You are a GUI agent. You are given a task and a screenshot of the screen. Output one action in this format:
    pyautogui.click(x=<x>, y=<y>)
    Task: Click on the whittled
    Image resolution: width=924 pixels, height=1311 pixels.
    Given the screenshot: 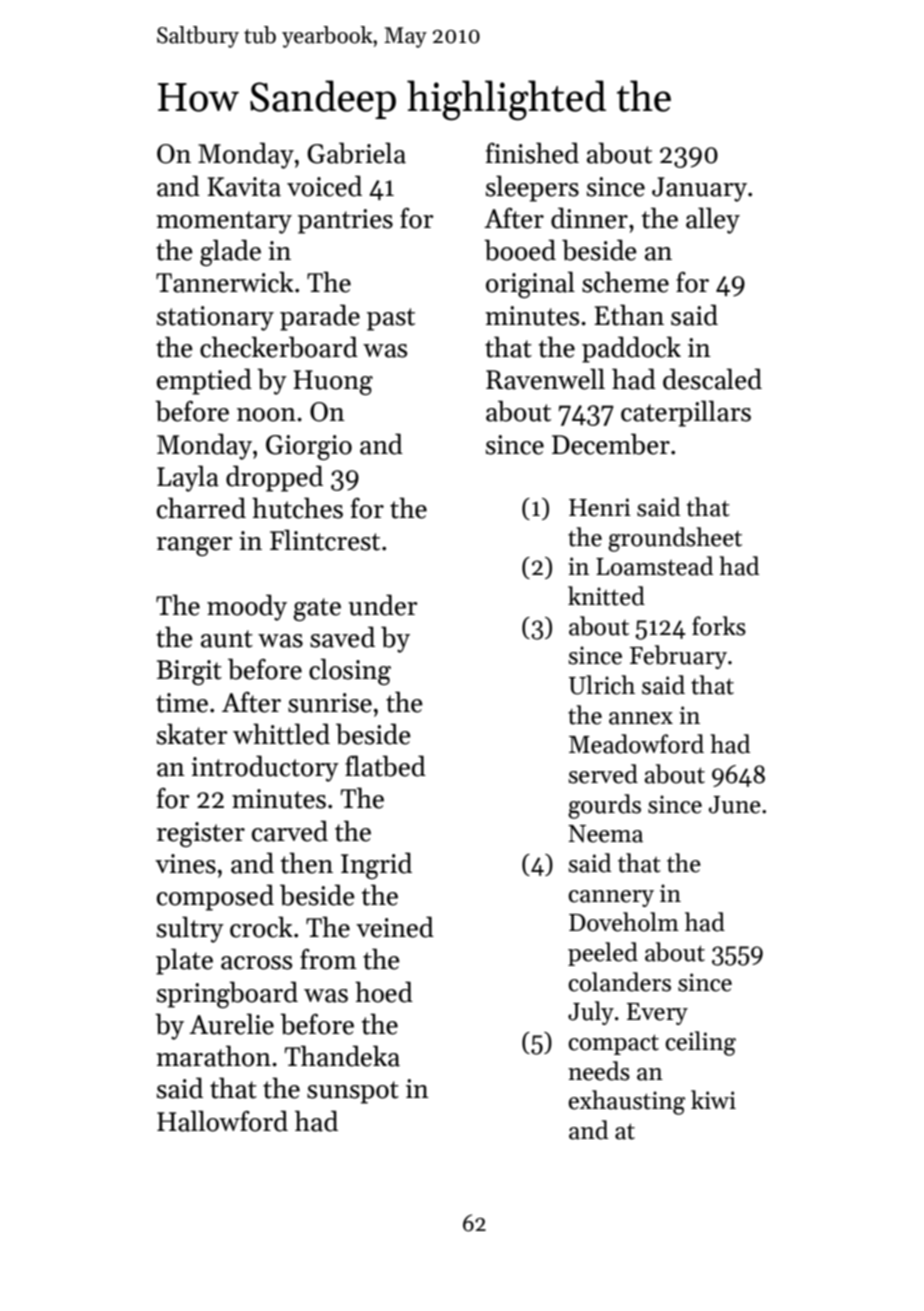 What is the action you would take?
    pyautogui.click(x=281, y=734)
